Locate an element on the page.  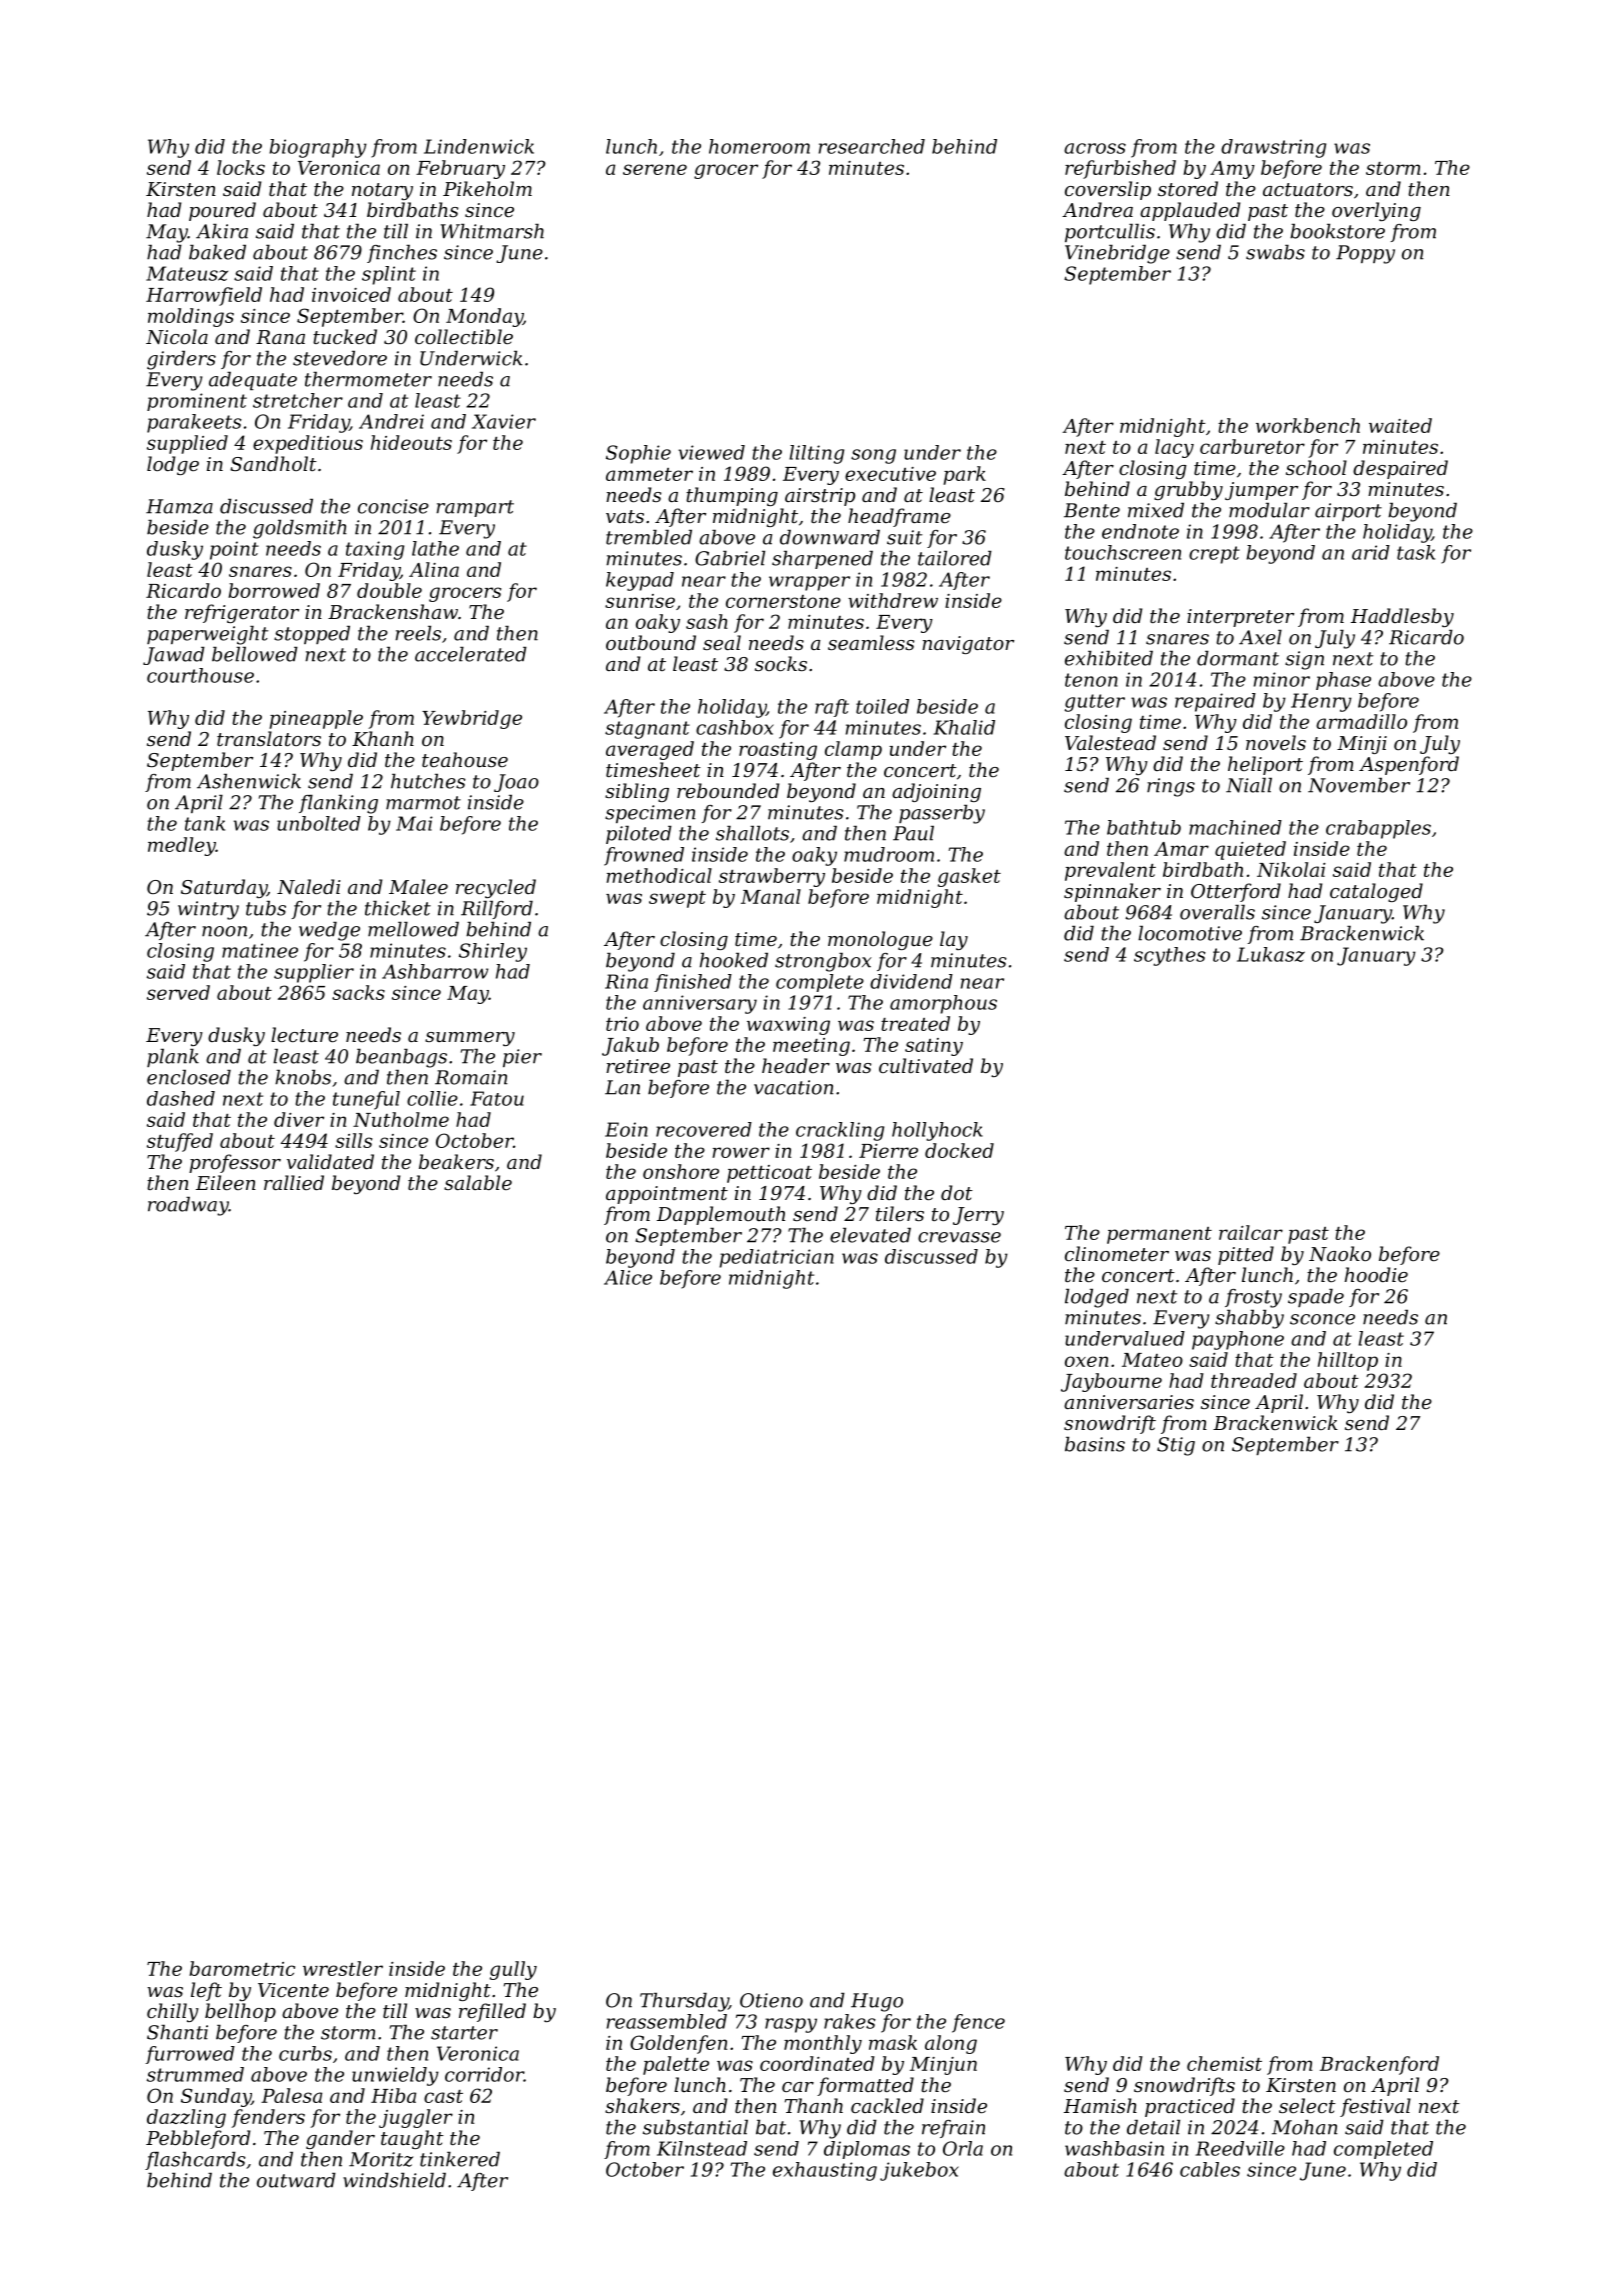
roasting is located at coordinates (778, 751).
